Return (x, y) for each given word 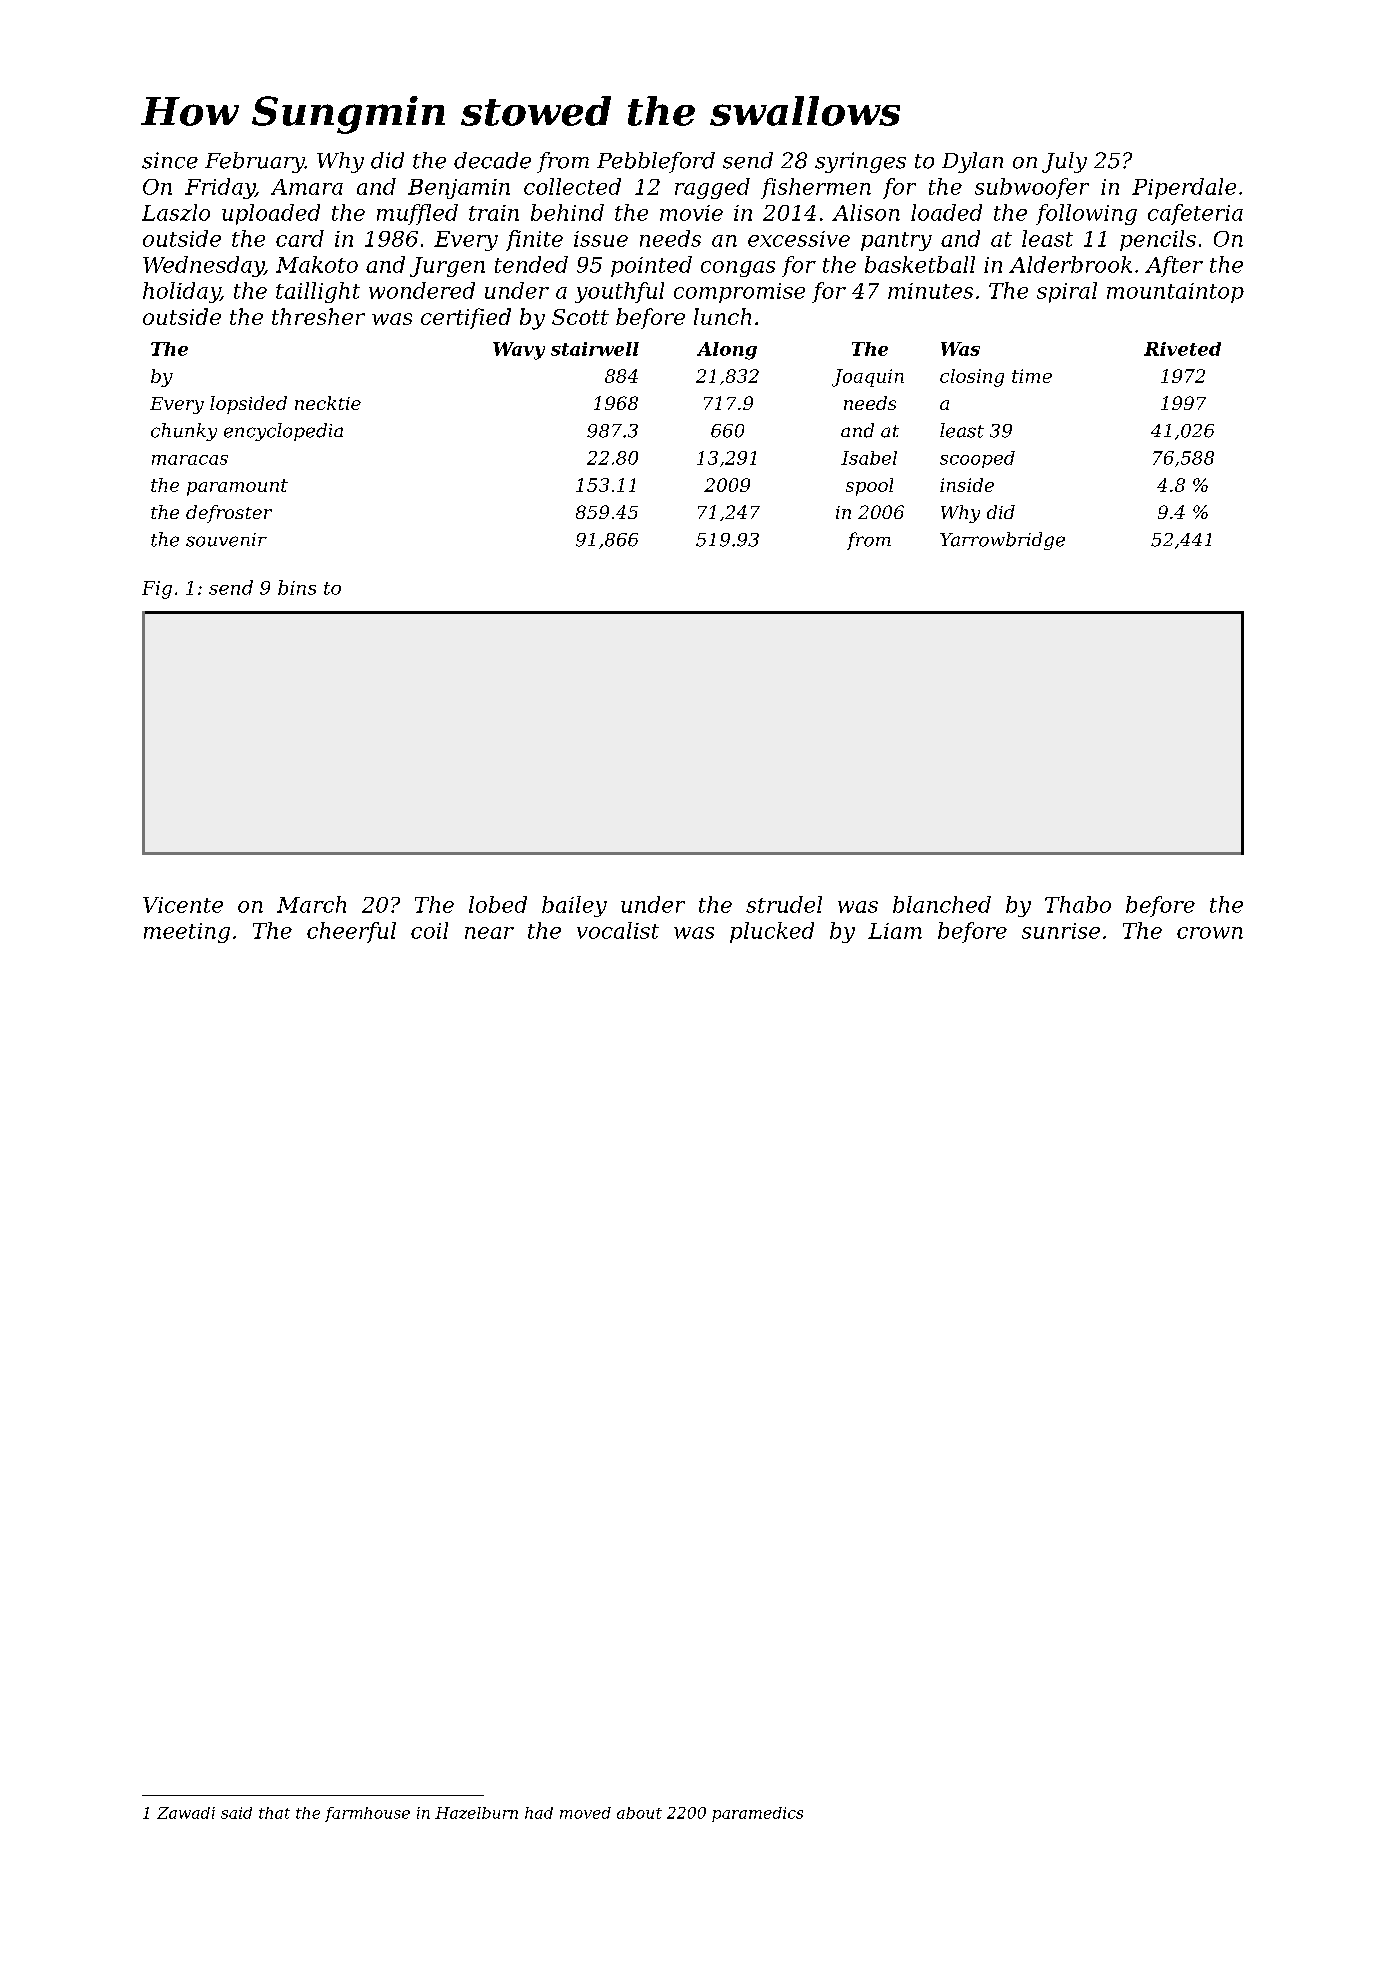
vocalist (618, 930)
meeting (187, 933)
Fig (157, 590)
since (170, 160)
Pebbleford (656, 162)
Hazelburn (476, 1813)
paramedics (757, 1814)
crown (1210, 933)
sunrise (1061, 931)
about (639, 1813)
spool (869, 487)
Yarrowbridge (1002, 541)
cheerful (351, 932)
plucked (772, 932)
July (1064, 162)
